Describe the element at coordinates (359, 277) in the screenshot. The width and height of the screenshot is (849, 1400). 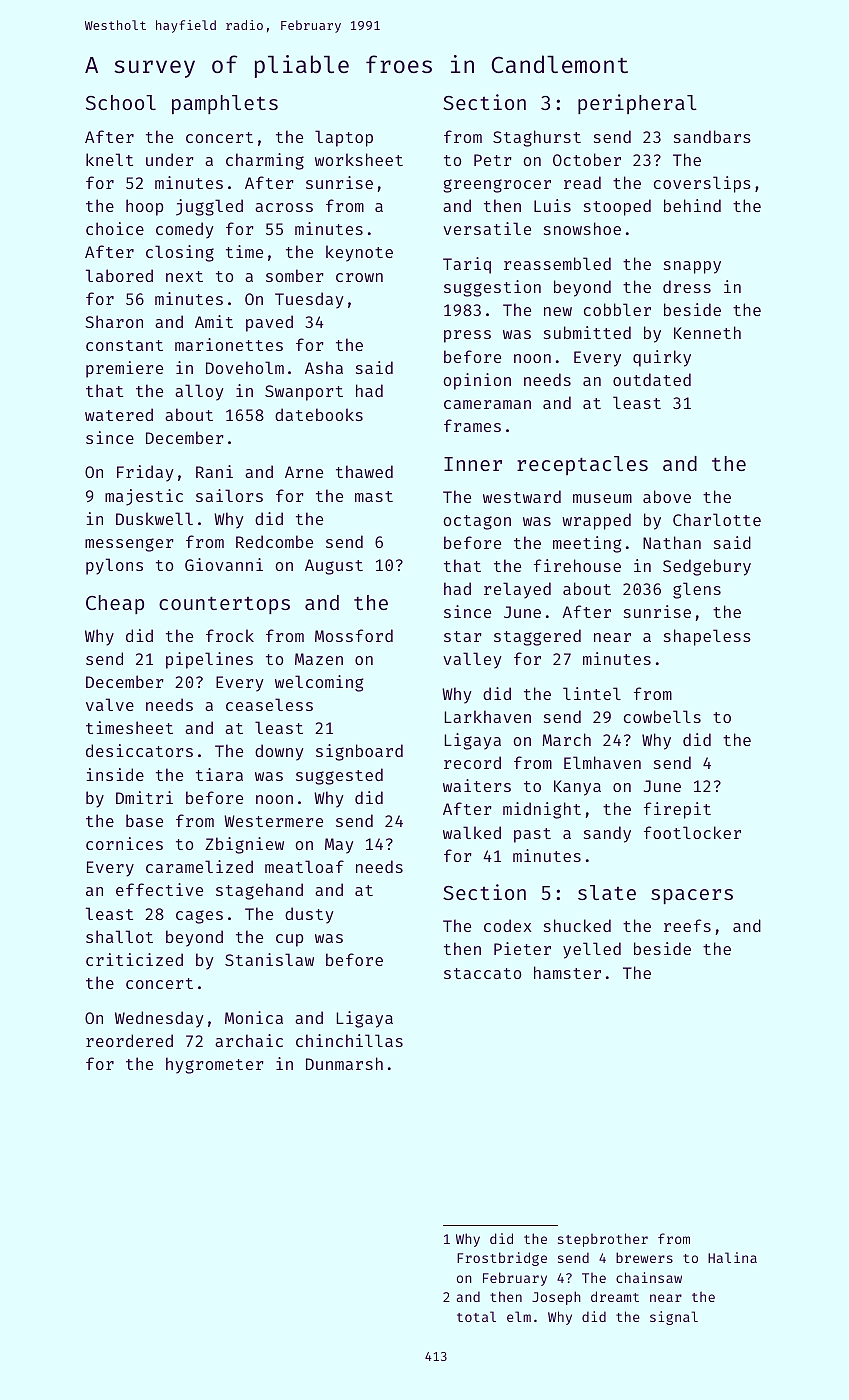
I see `crown` at that location.
